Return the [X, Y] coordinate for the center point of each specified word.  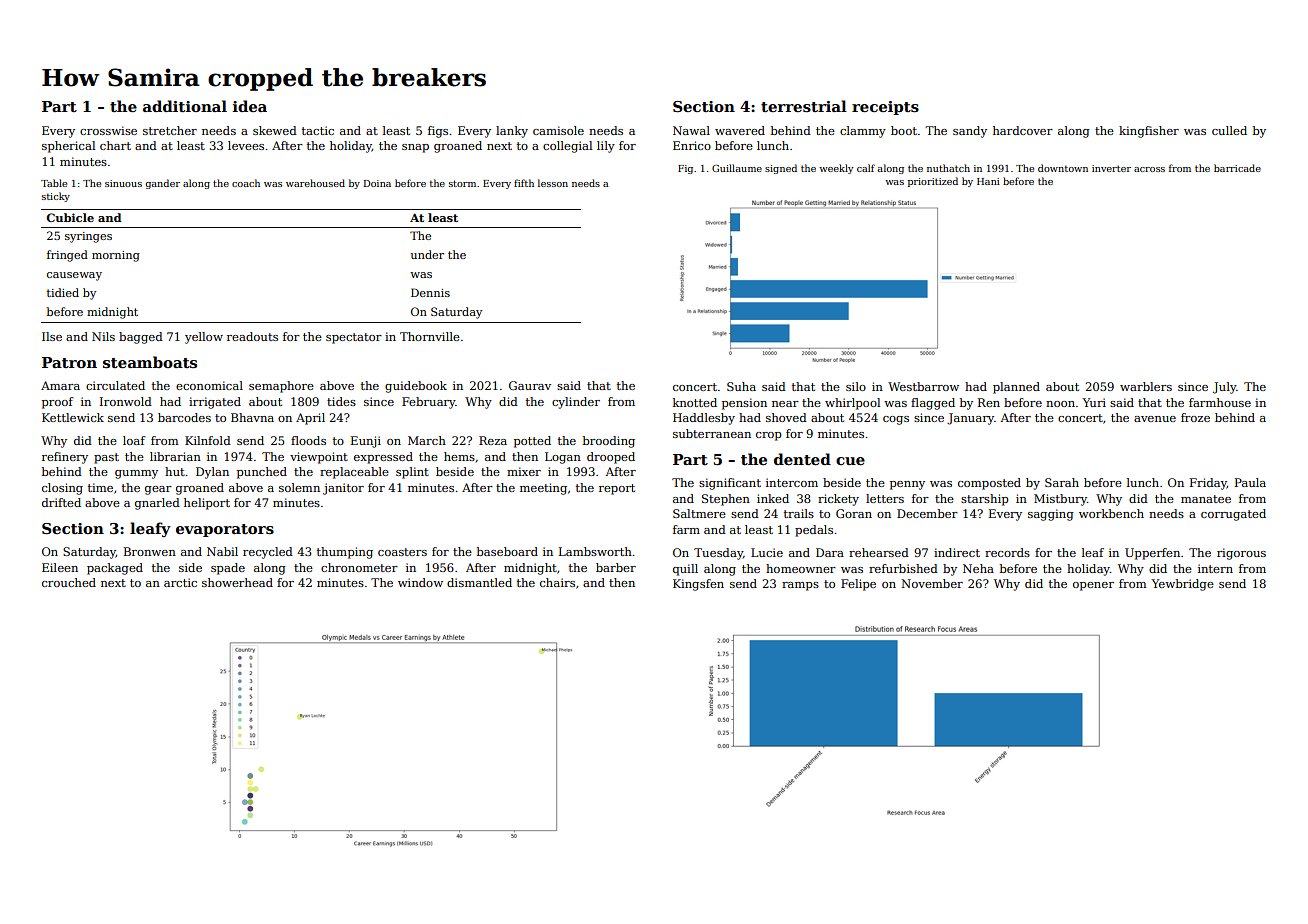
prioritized [933, 182]
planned [1016, 388]
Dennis [430, 292]
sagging [1051, 515]
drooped [611, 458]
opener [1093, 586]
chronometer [359, 567]
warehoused [315, 183]
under [427, 254]
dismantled [479, 582]
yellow [204, 338]
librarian [175, 456]
